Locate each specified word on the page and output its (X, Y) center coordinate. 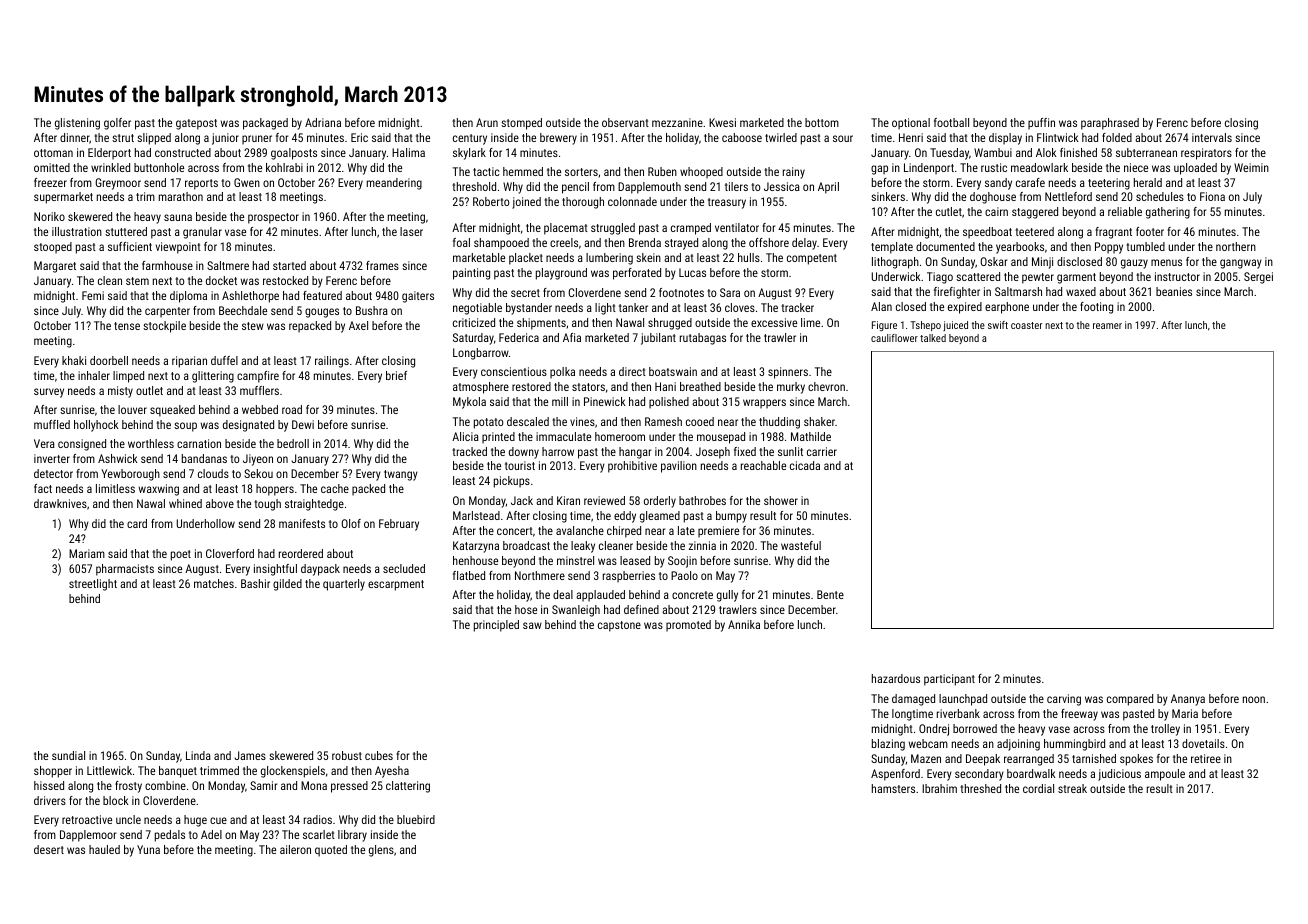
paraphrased (1110, 124)
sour (843, 138)
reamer (1107, 326)
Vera (44, 443)
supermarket (63, 198)
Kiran (568, 500)
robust (347, 755)
